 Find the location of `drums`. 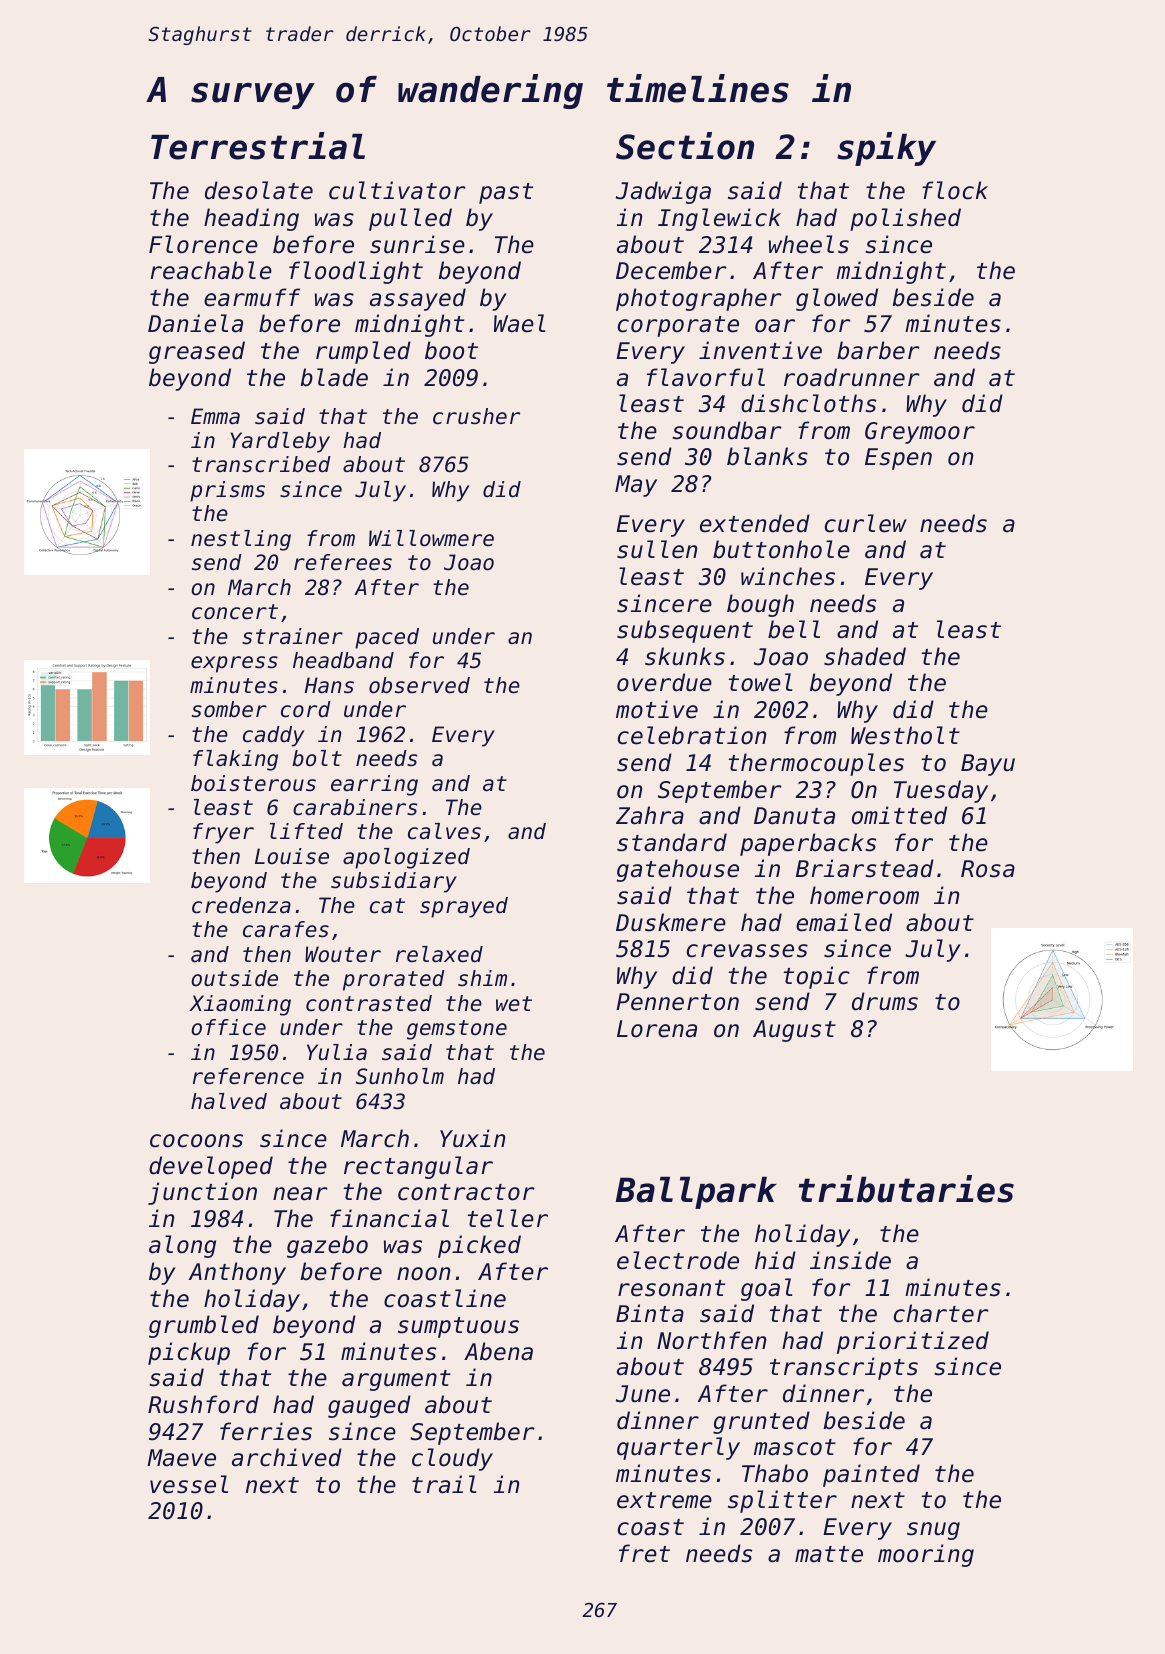

drums is located at coordinates (885, 1001).
